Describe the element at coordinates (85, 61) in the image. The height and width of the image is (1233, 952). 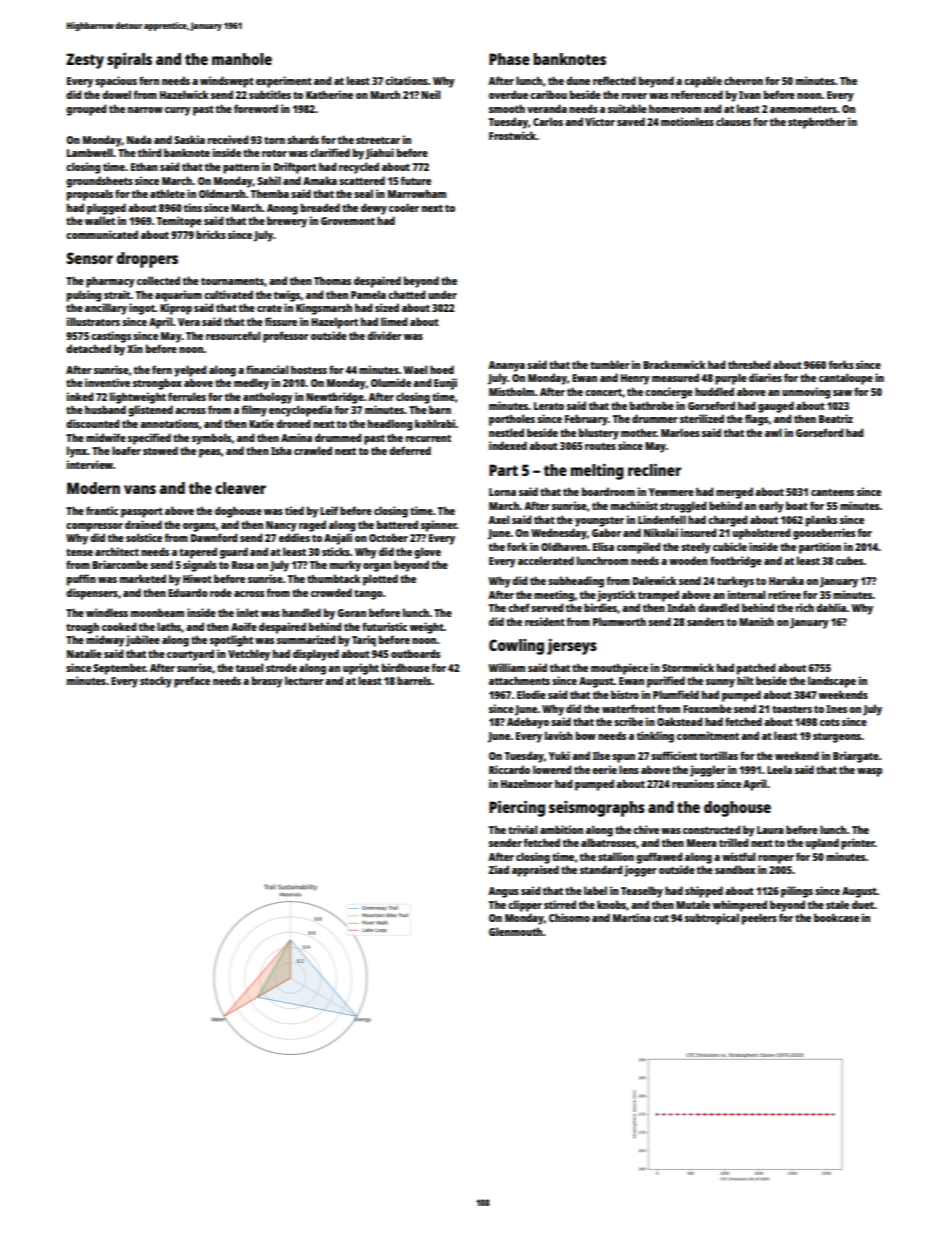
I see `Zesty` at that location.
